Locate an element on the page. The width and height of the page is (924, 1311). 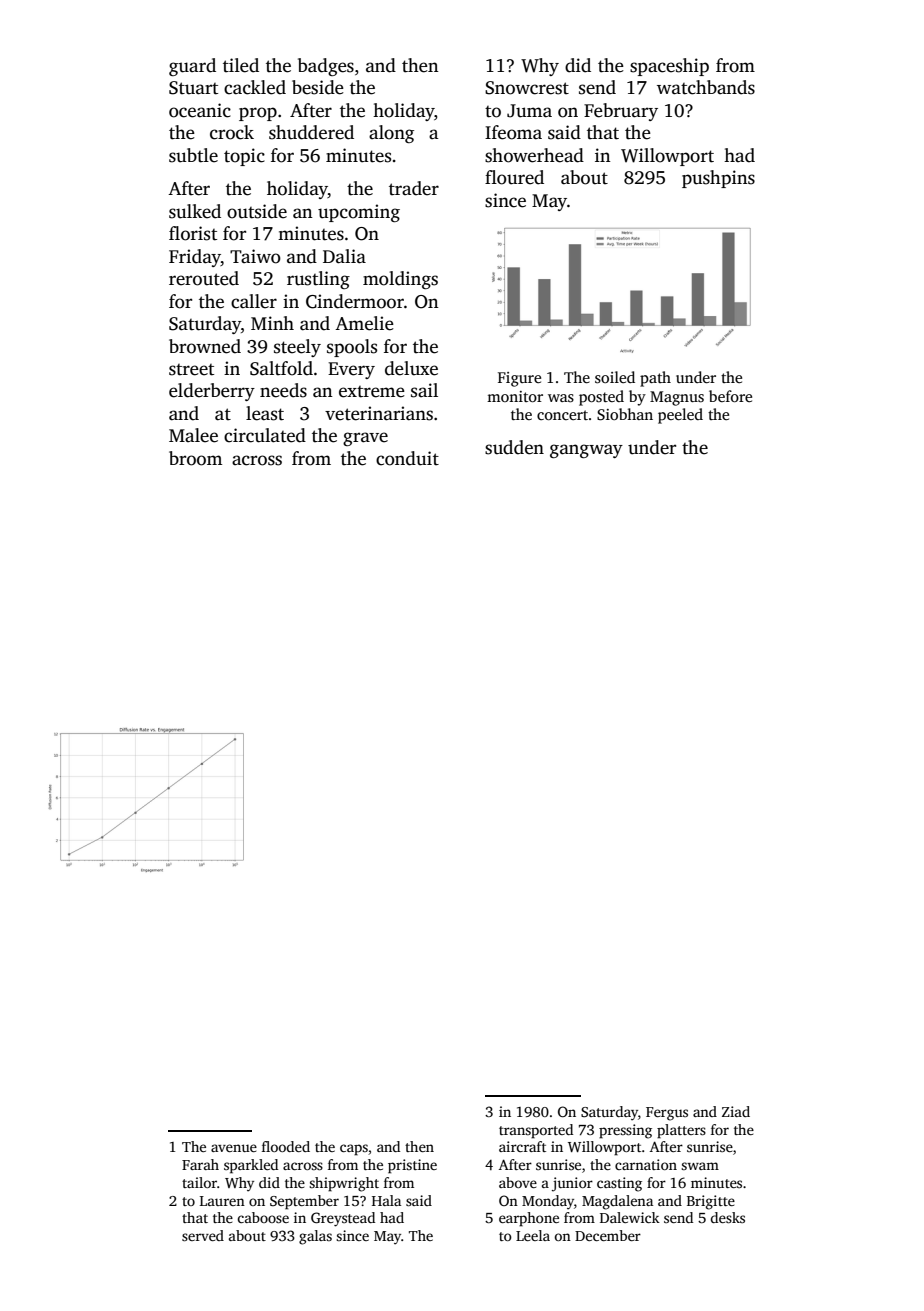
spaceship is located at coordinates (669, 67).
